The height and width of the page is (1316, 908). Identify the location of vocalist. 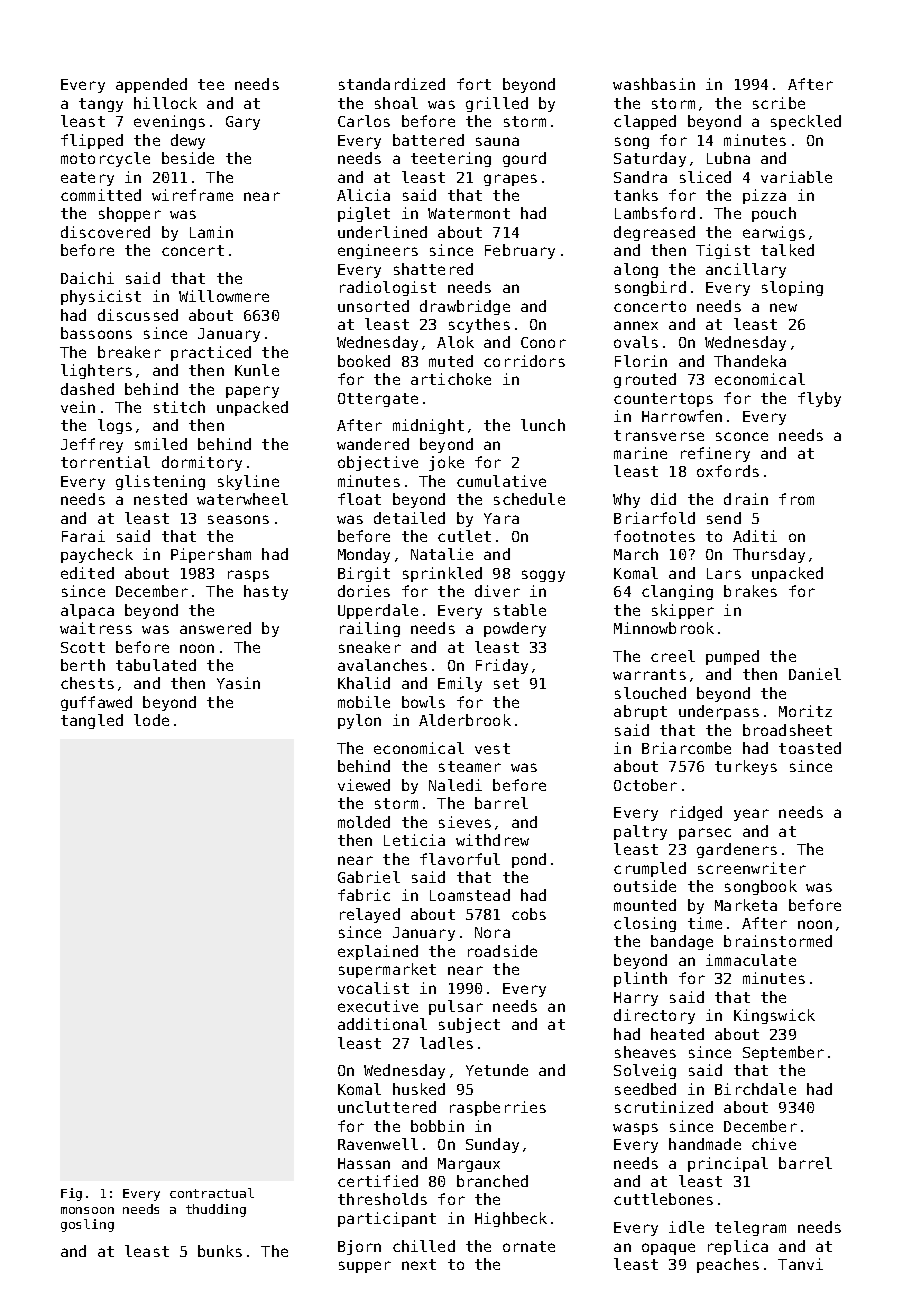
(373, 988).
